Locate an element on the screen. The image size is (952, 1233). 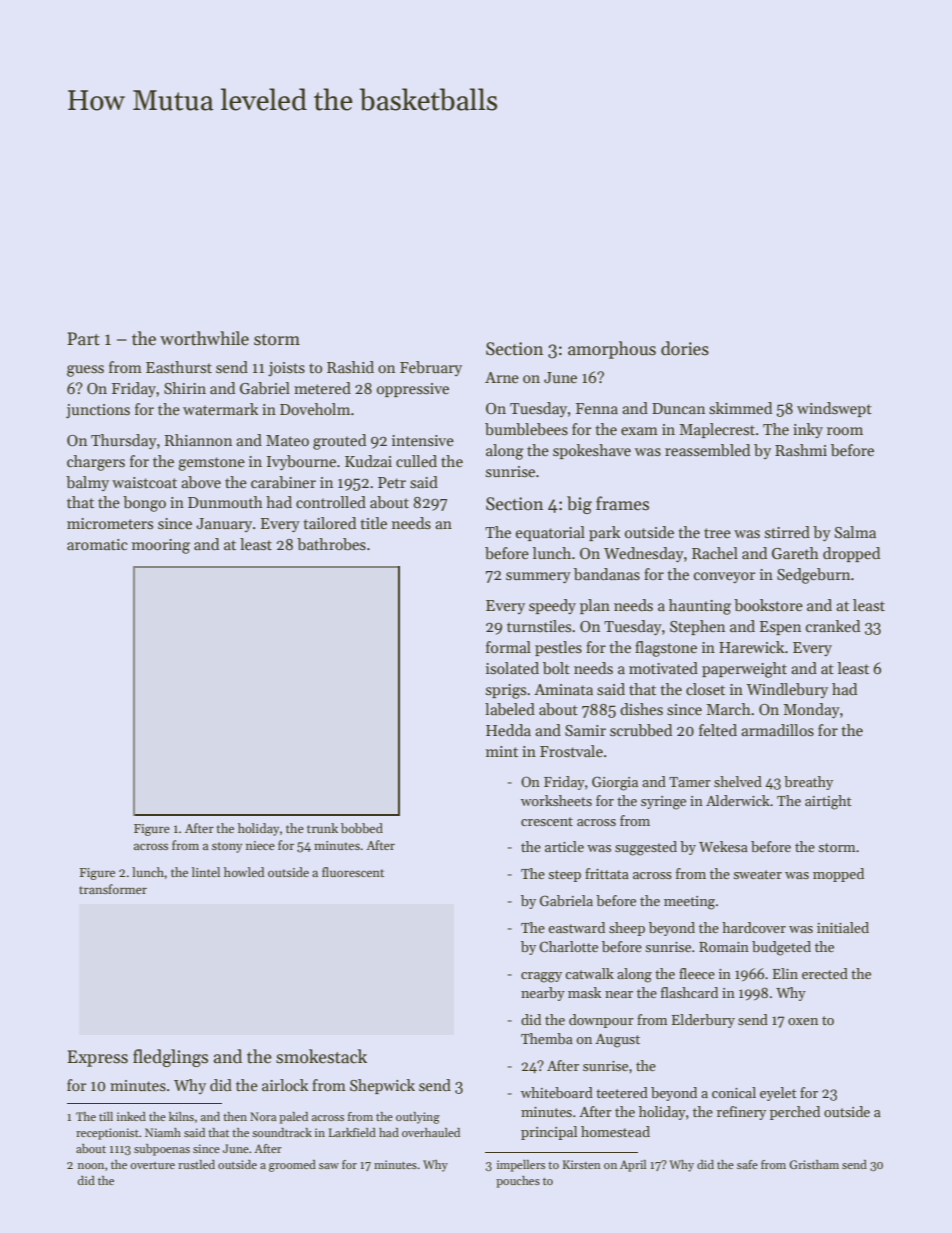
oxen is located at coordinates (803, 1021).
